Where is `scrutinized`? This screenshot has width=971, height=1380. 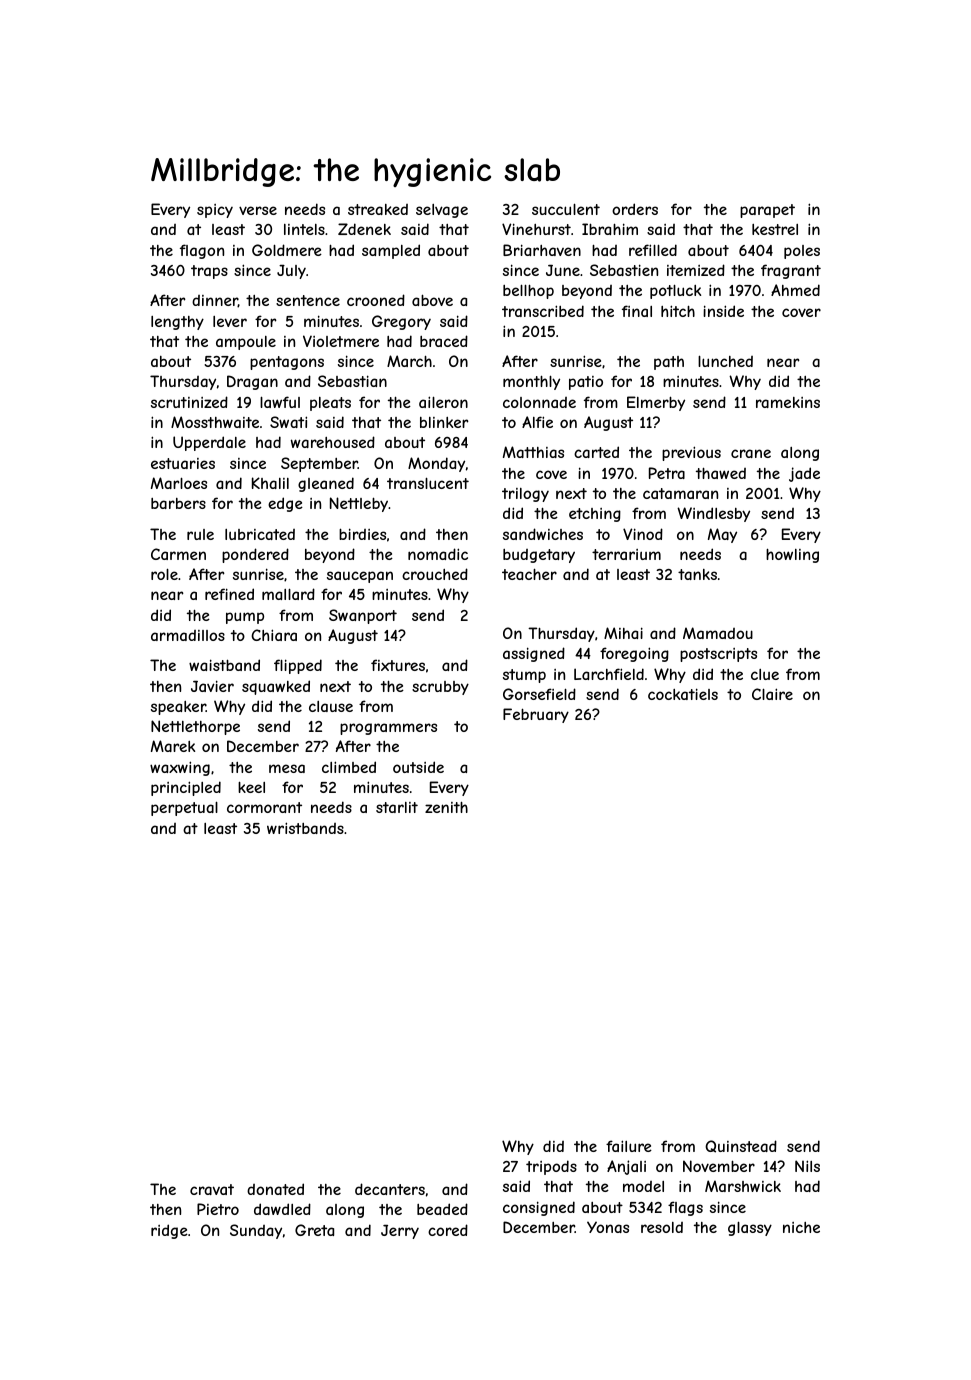 scrutinized is located at coordinates (189, 402).
